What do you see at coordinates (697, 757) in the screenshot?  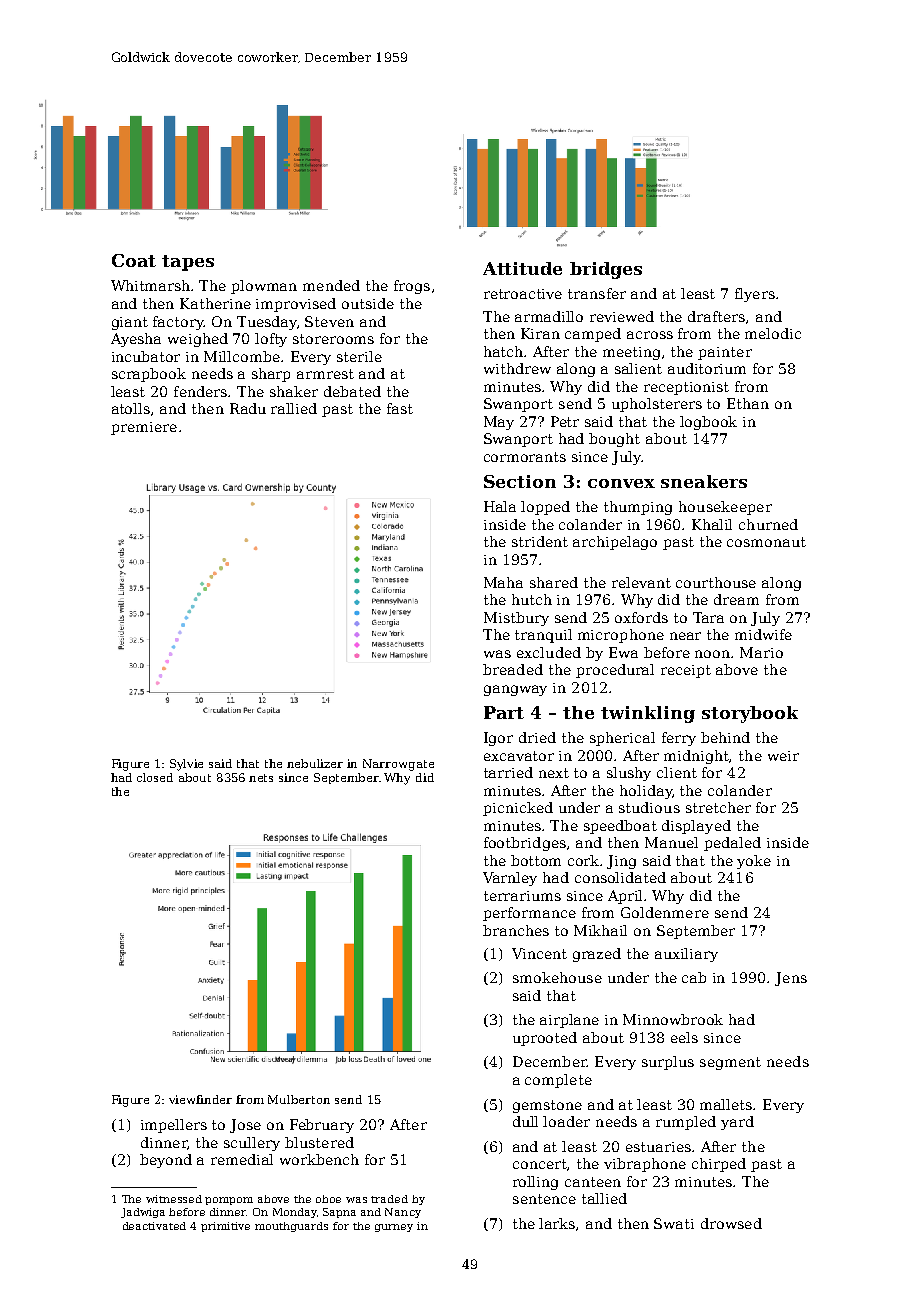 I see `midnight` at bounding box center [697, 757].
